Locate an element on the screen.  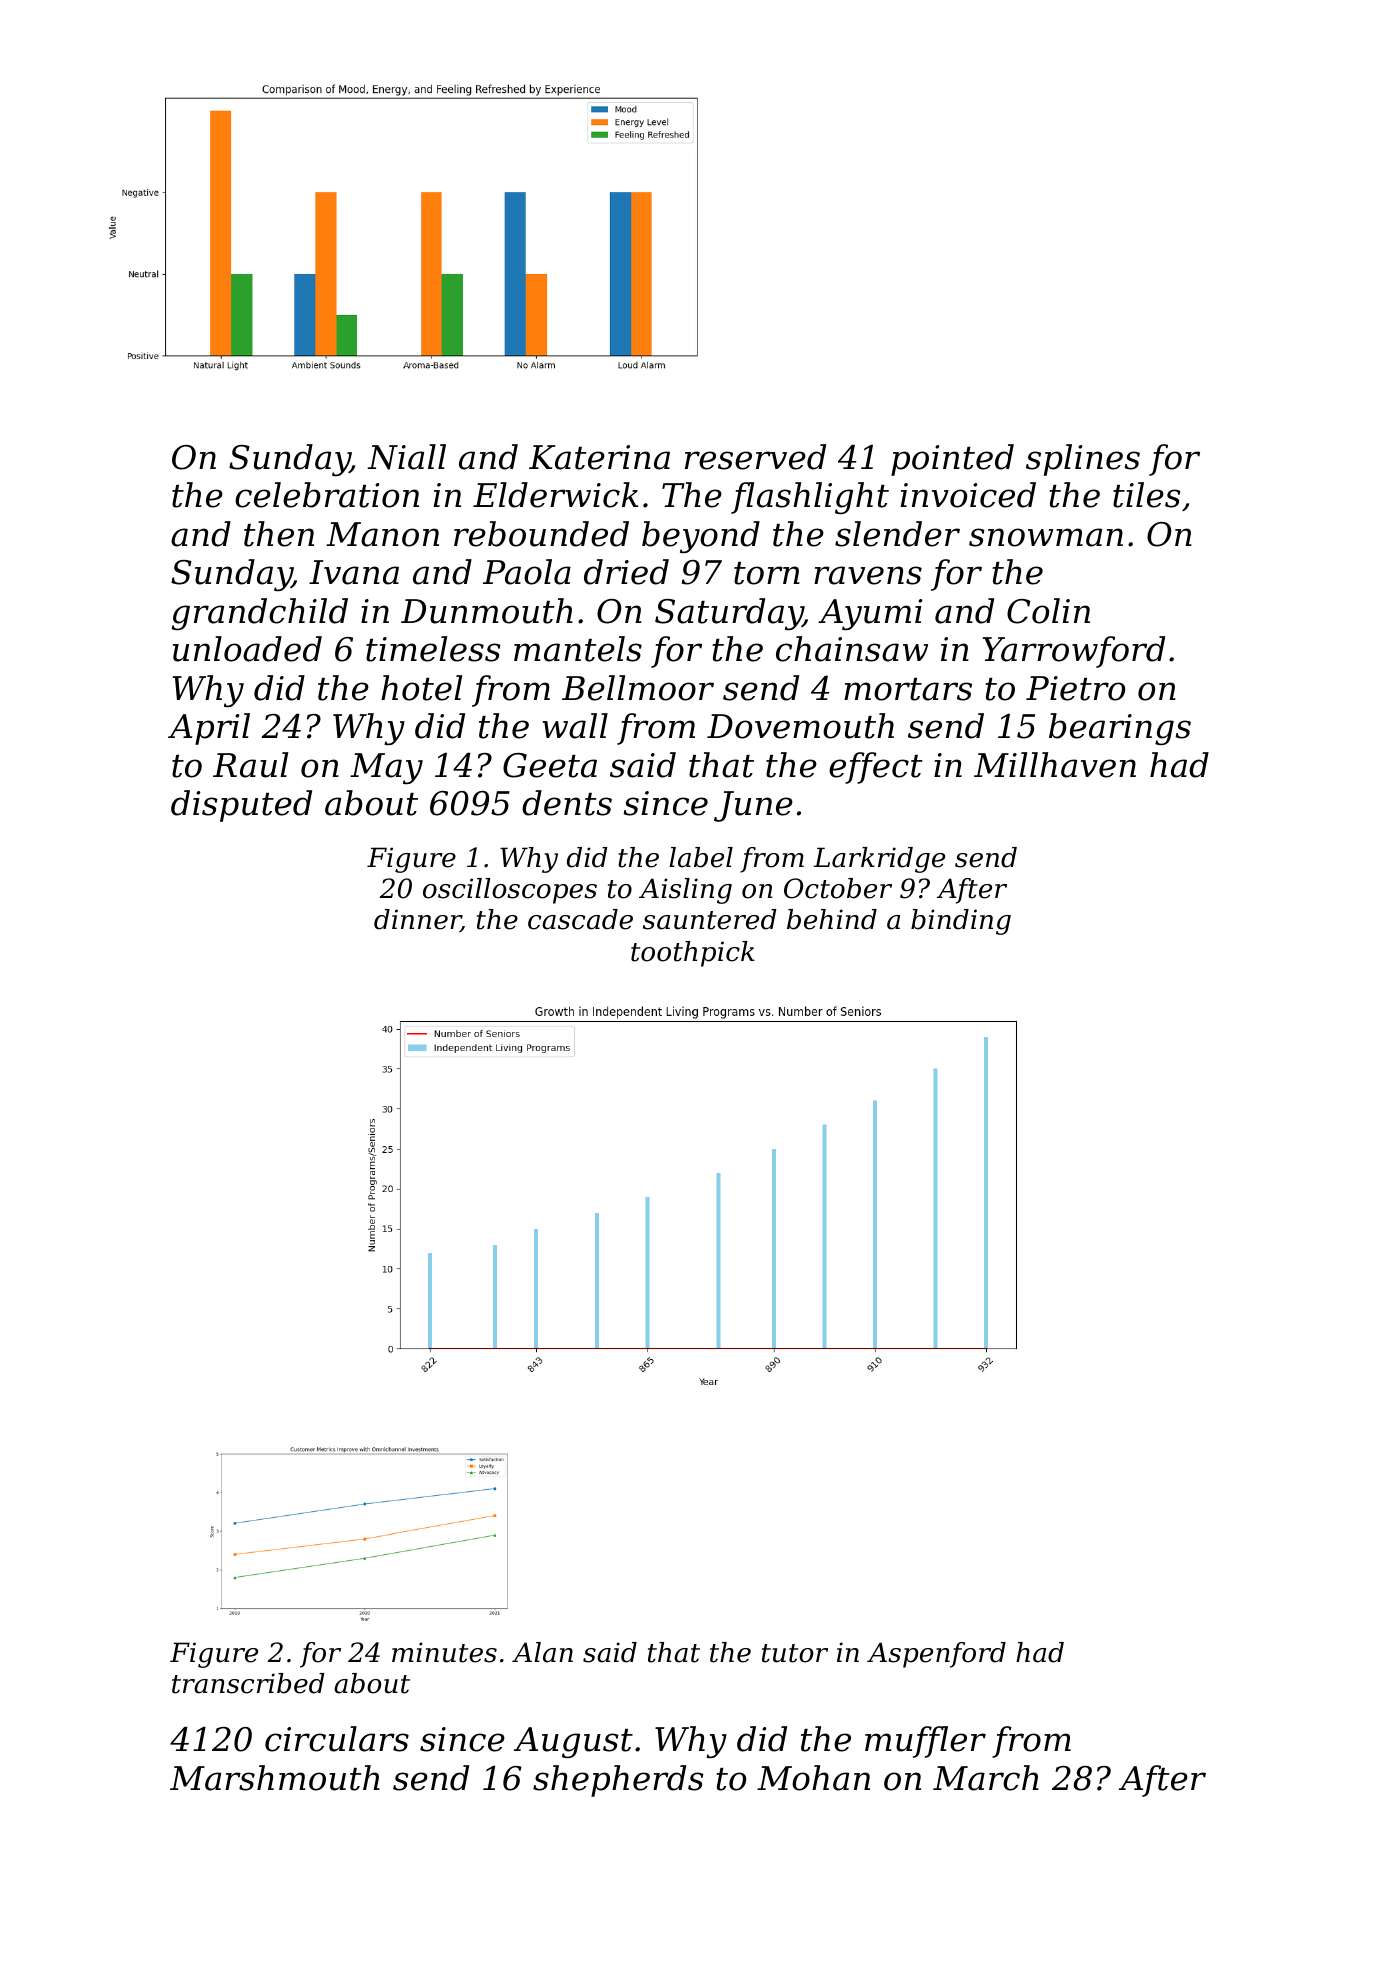
disputed is located at coordinates (241, 806).
